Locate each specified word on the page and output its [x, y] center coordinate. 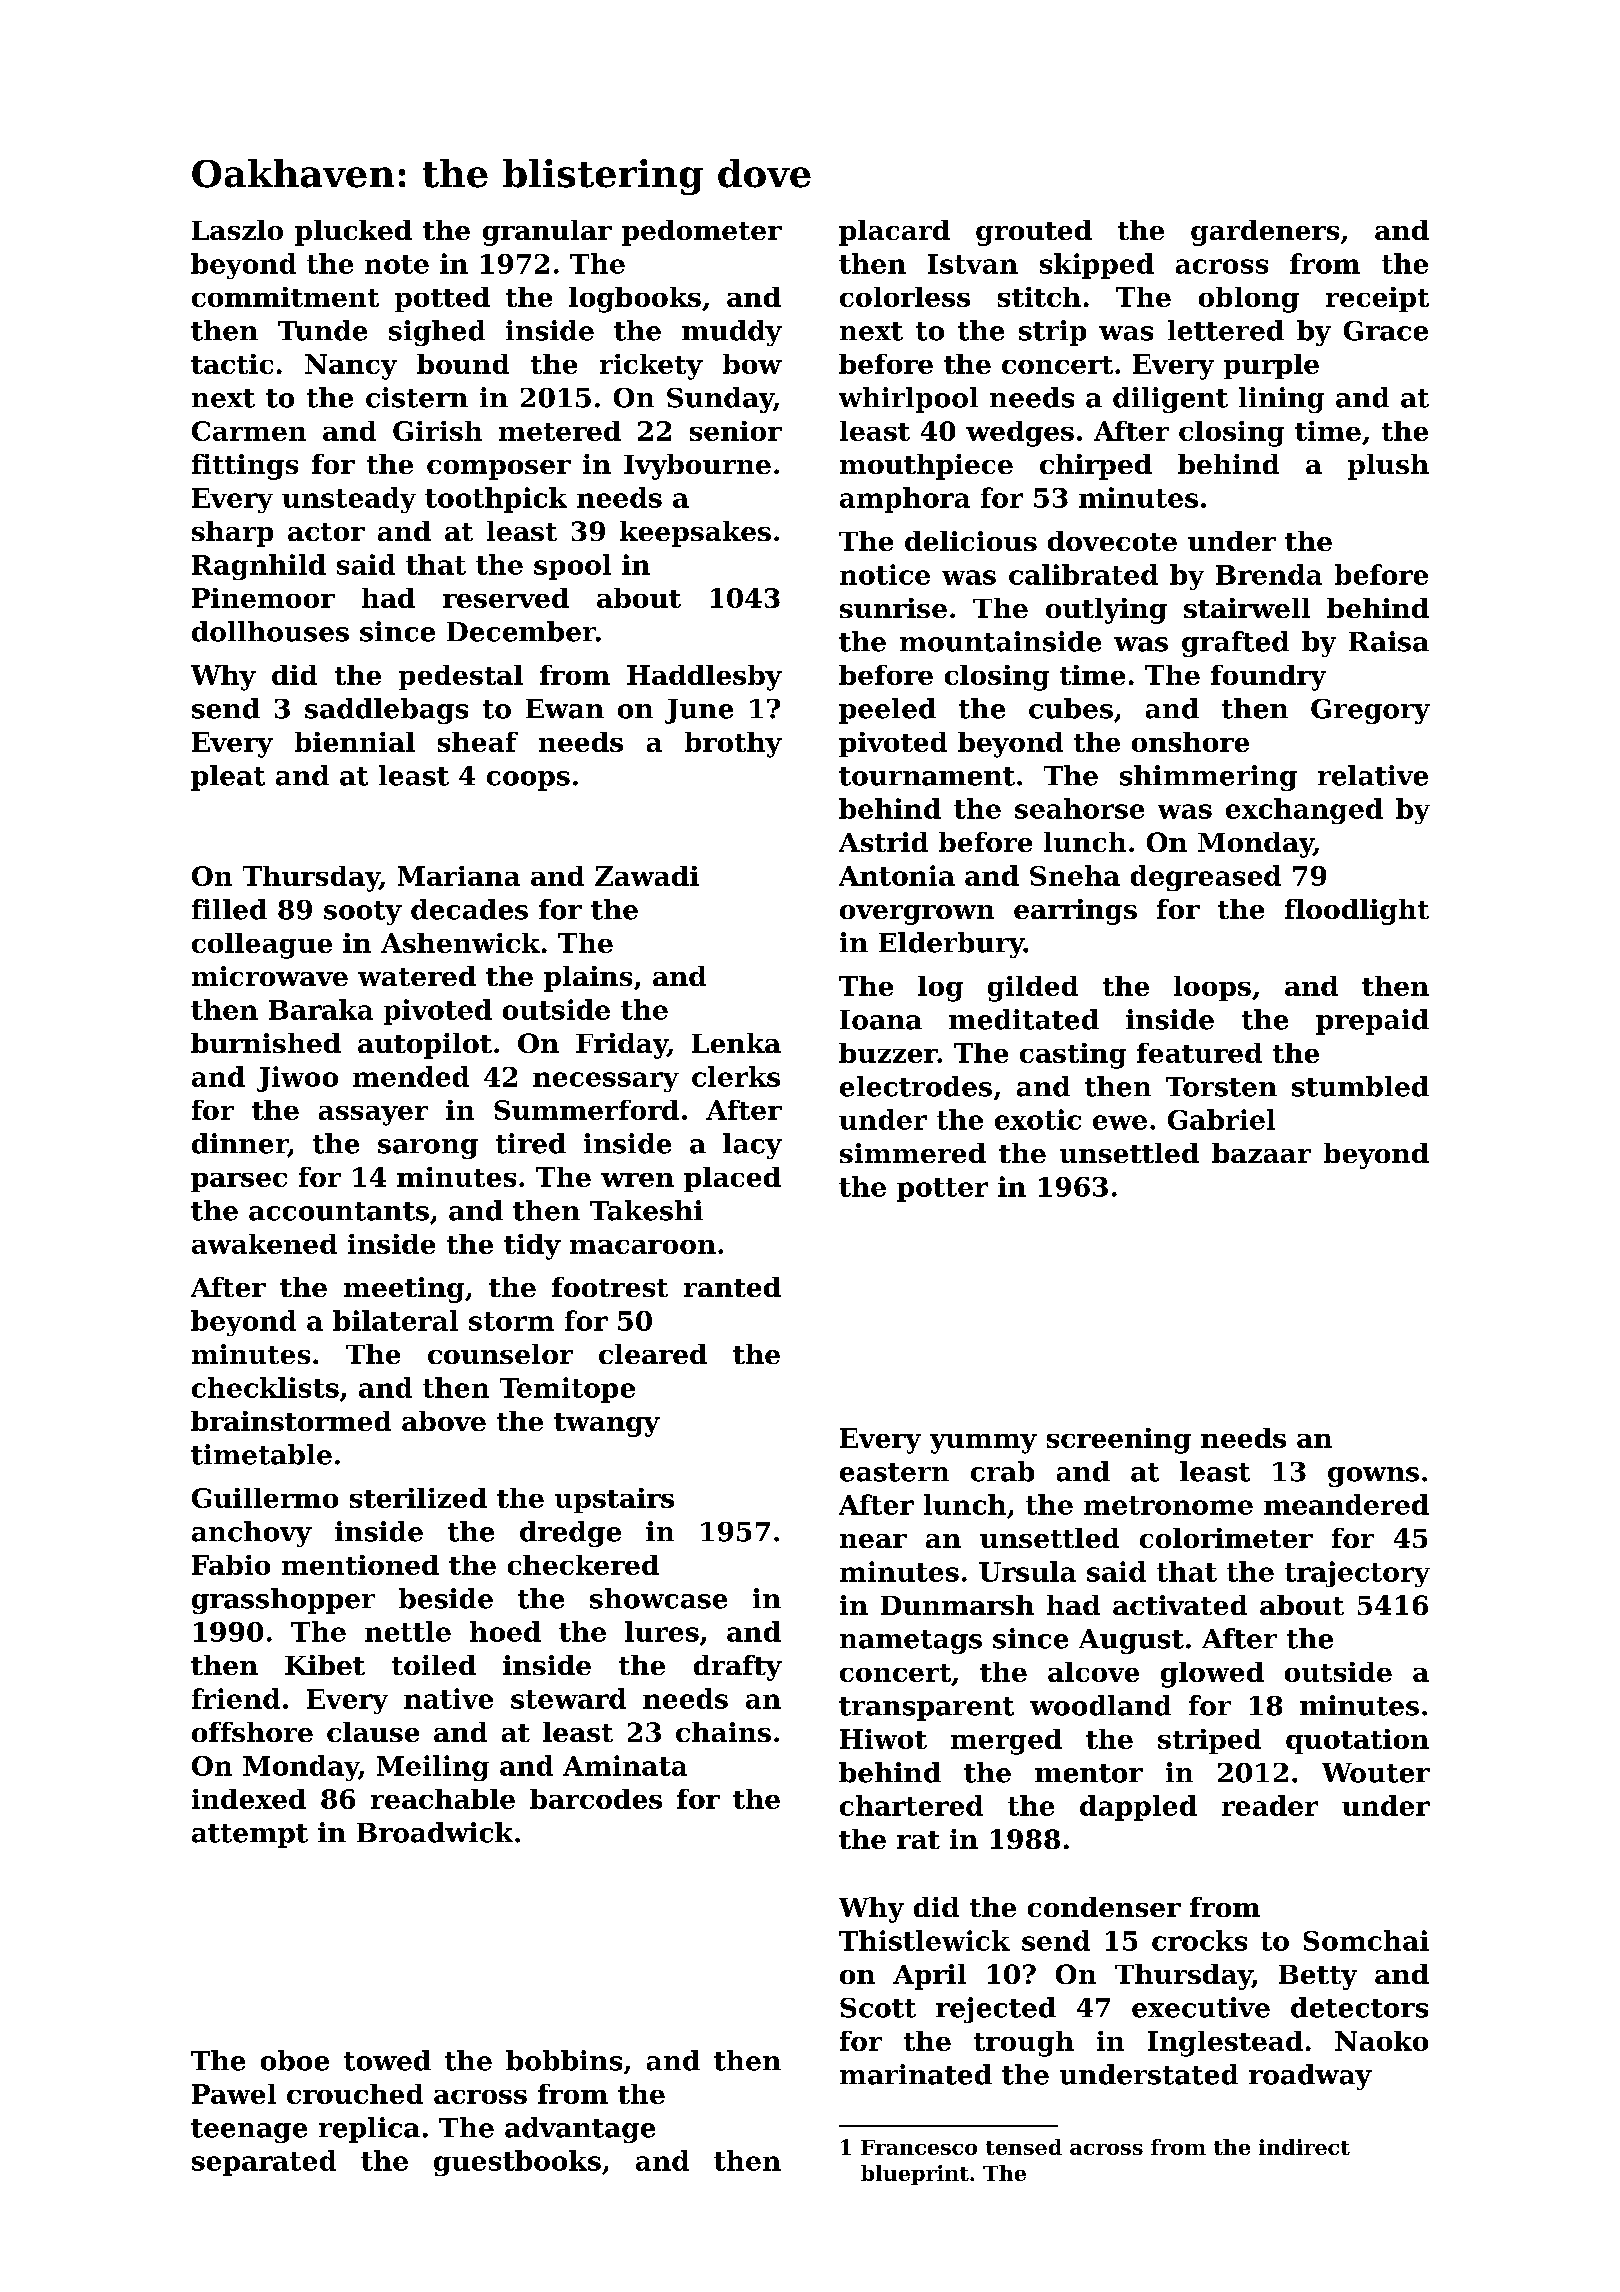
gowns [1373, 1477]
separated [264, 2163]
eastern [894, 1472]
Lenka [736, 1043]
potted [442, 299]
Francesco [919, 2147]
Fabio [231, 1565]
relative [1373, 775]
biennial [355, 742]
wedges [1020, 434]
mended [411, 1076]
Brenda [1269, 574]
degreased [1206, 878]
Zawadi [647, 876]
